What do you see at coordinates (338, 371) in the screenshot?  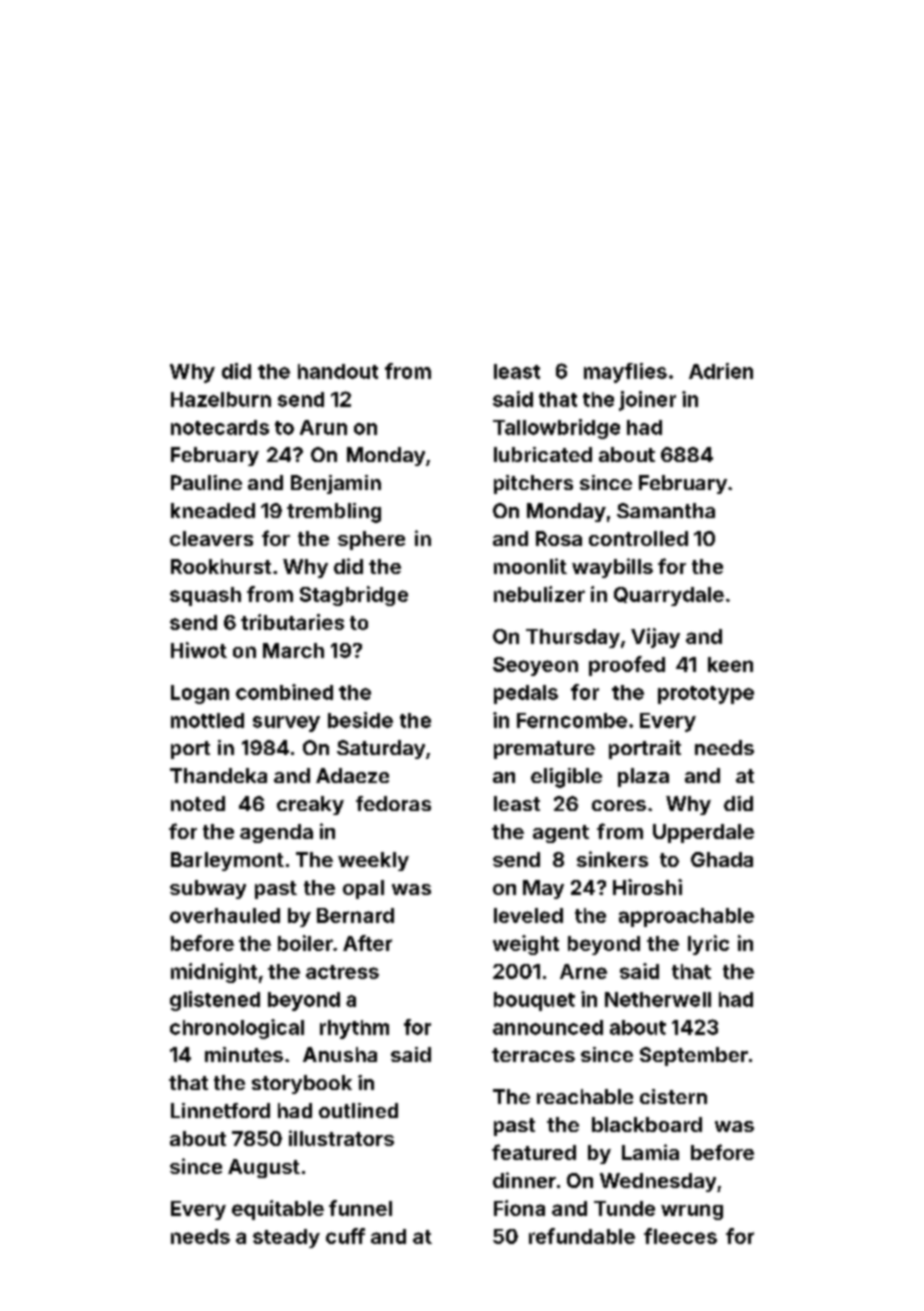 I see `handout` at bounding box center [338, 371].
